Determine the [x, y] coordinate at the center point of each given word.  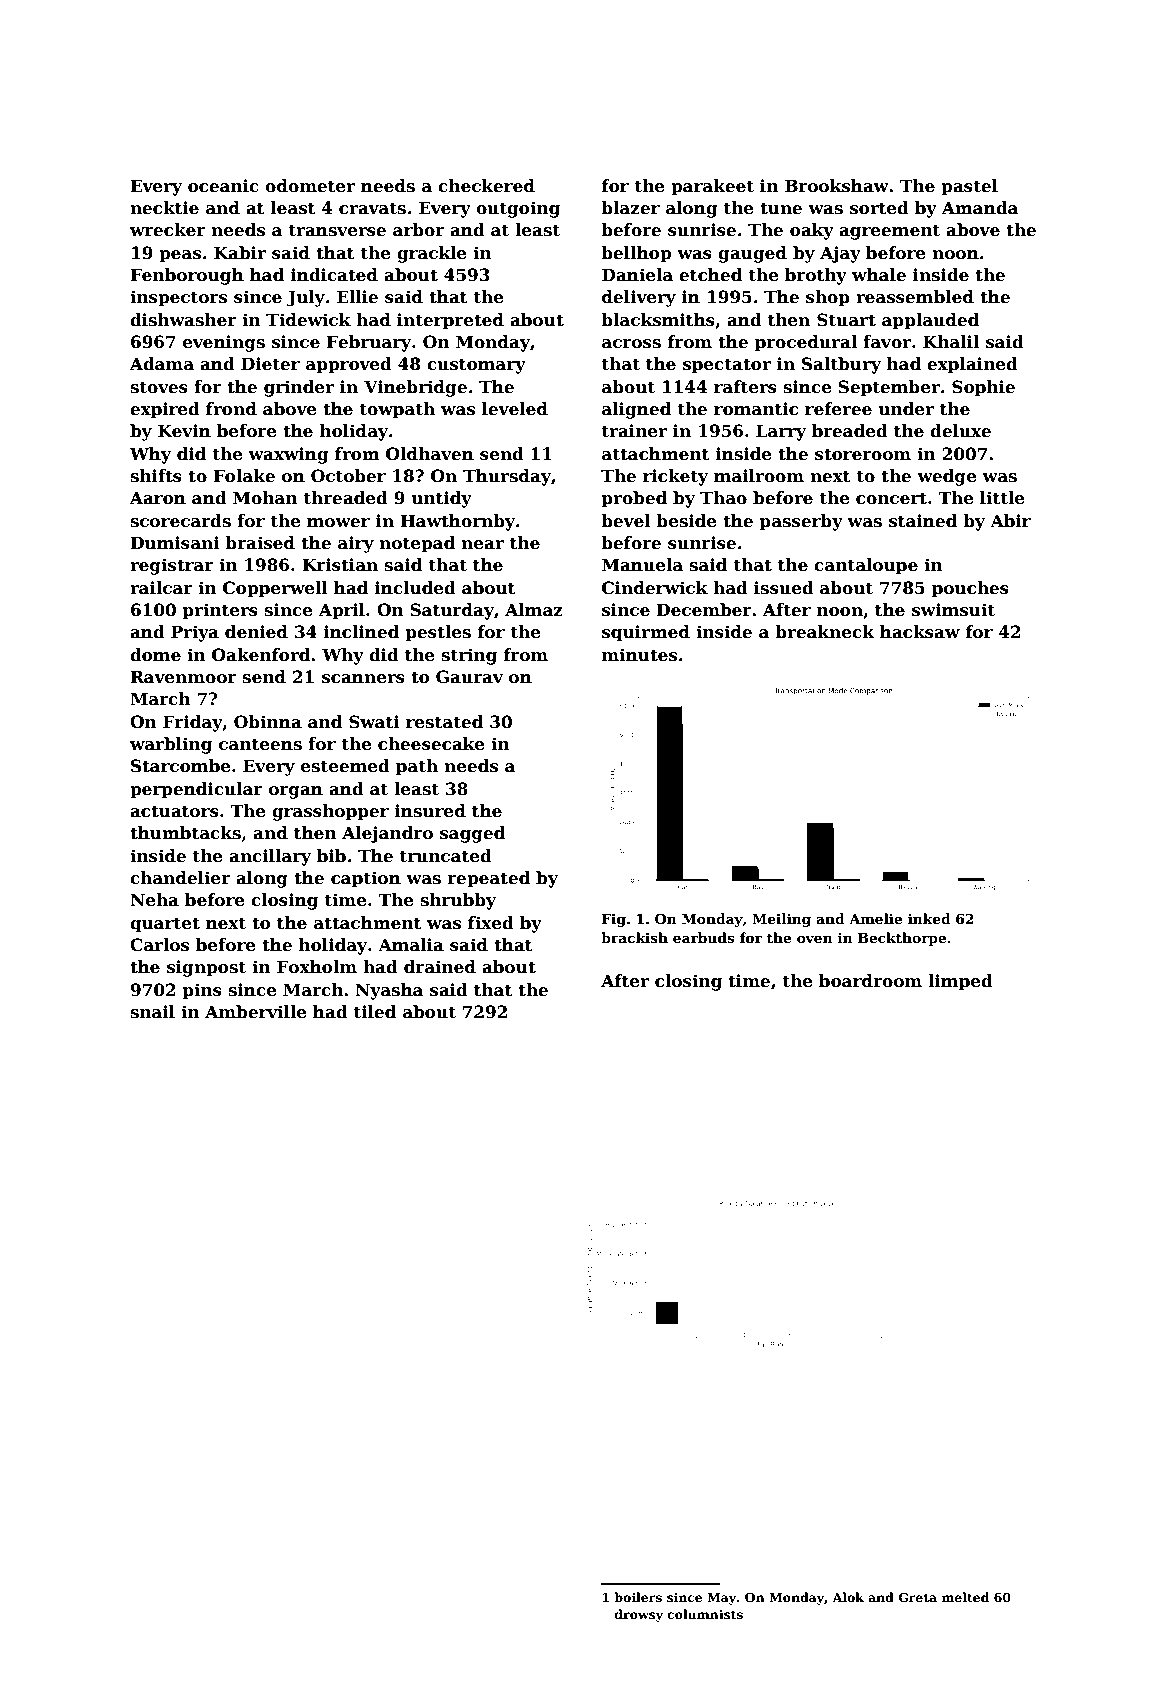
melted [965, 1597]
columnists [705, 1614]
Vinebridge [415, 388]
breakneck [825, 632]
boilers [638, 1597]
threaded [346, 498]
